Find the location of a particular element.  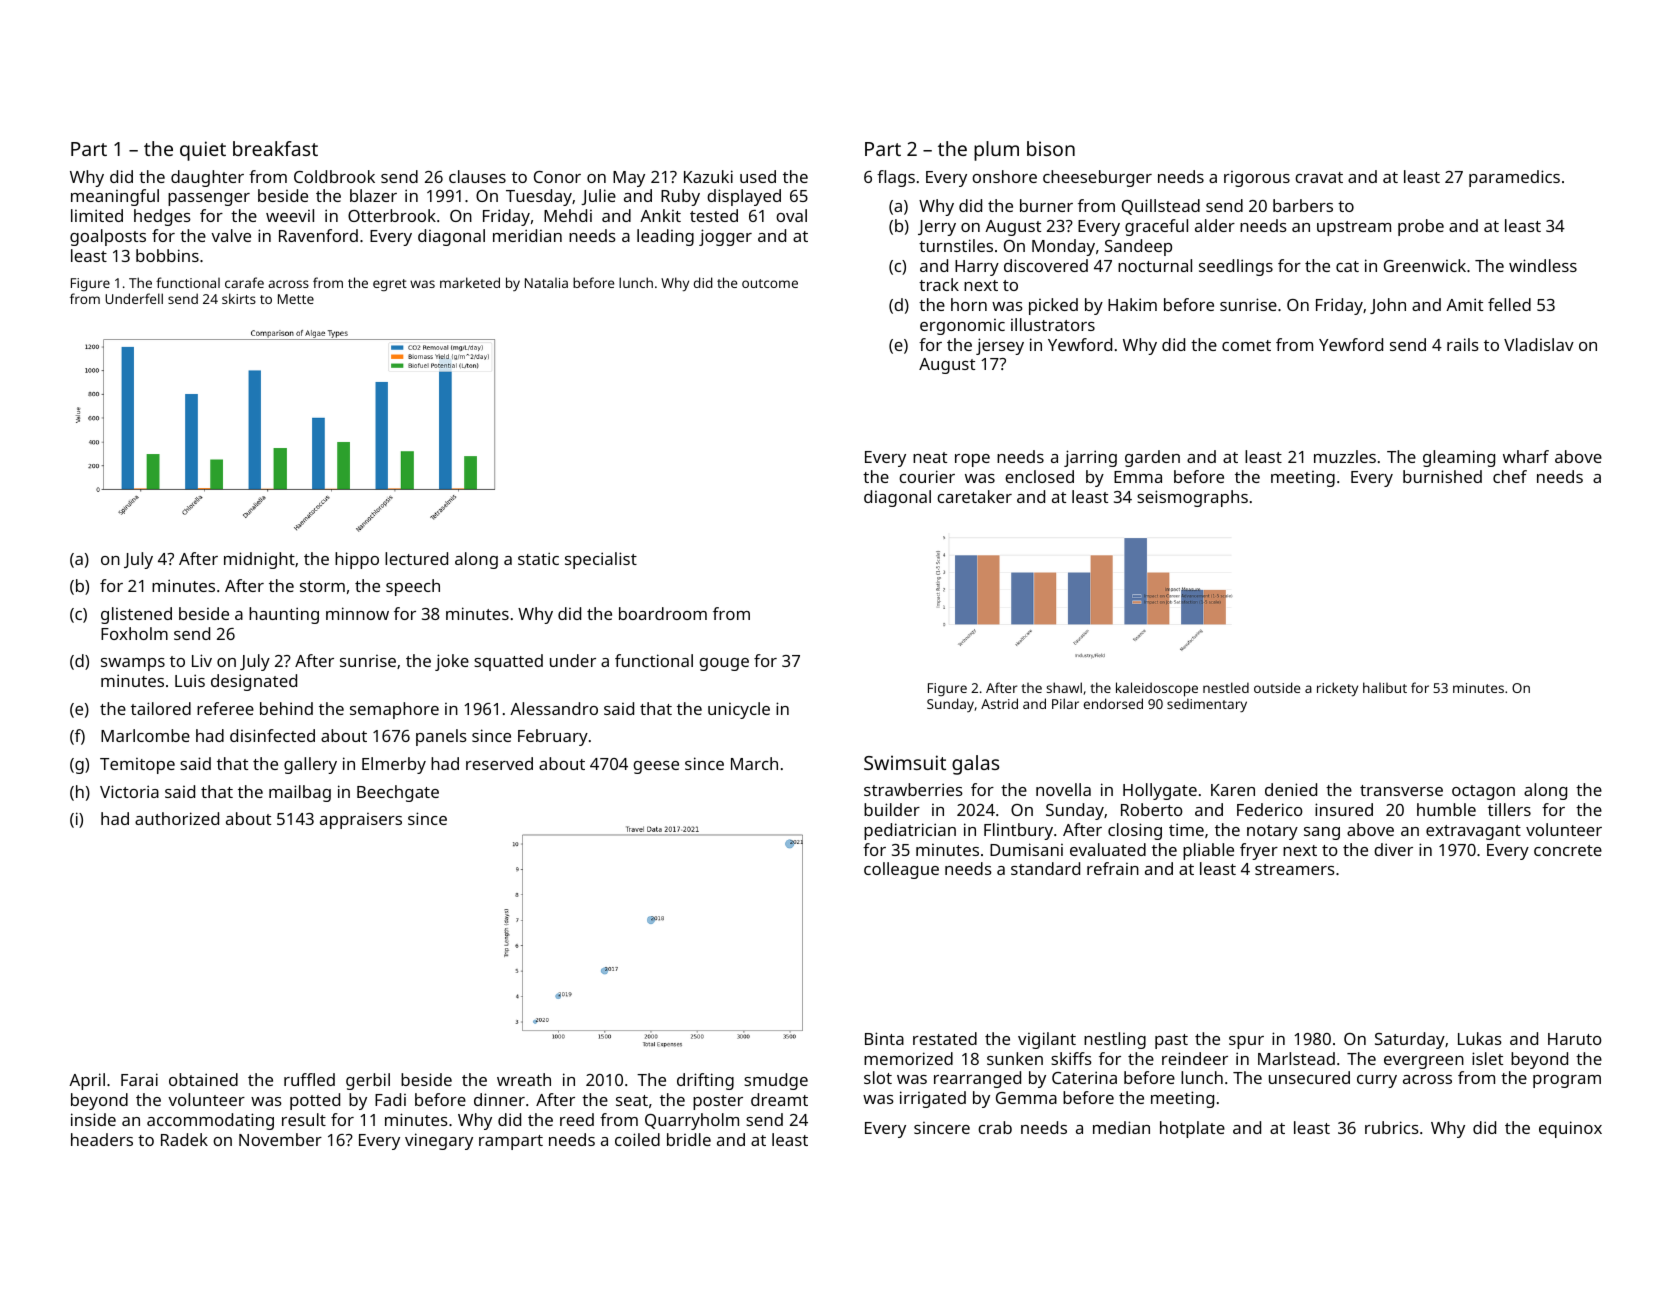

bison is located at coordinates (1051, 148).
